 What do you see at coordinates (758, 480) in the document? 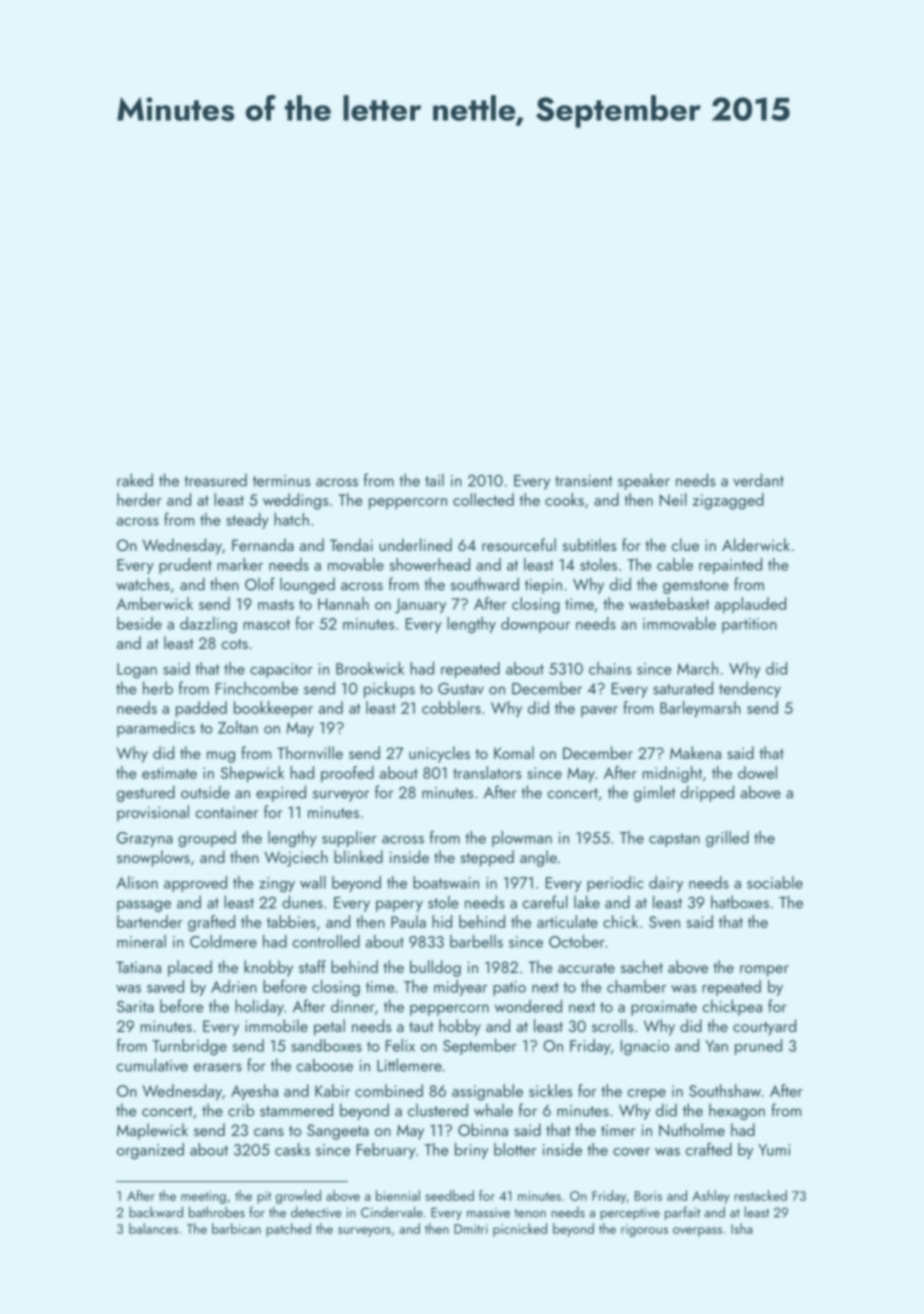
I see `verdant` at bounding box center [758, 480].
